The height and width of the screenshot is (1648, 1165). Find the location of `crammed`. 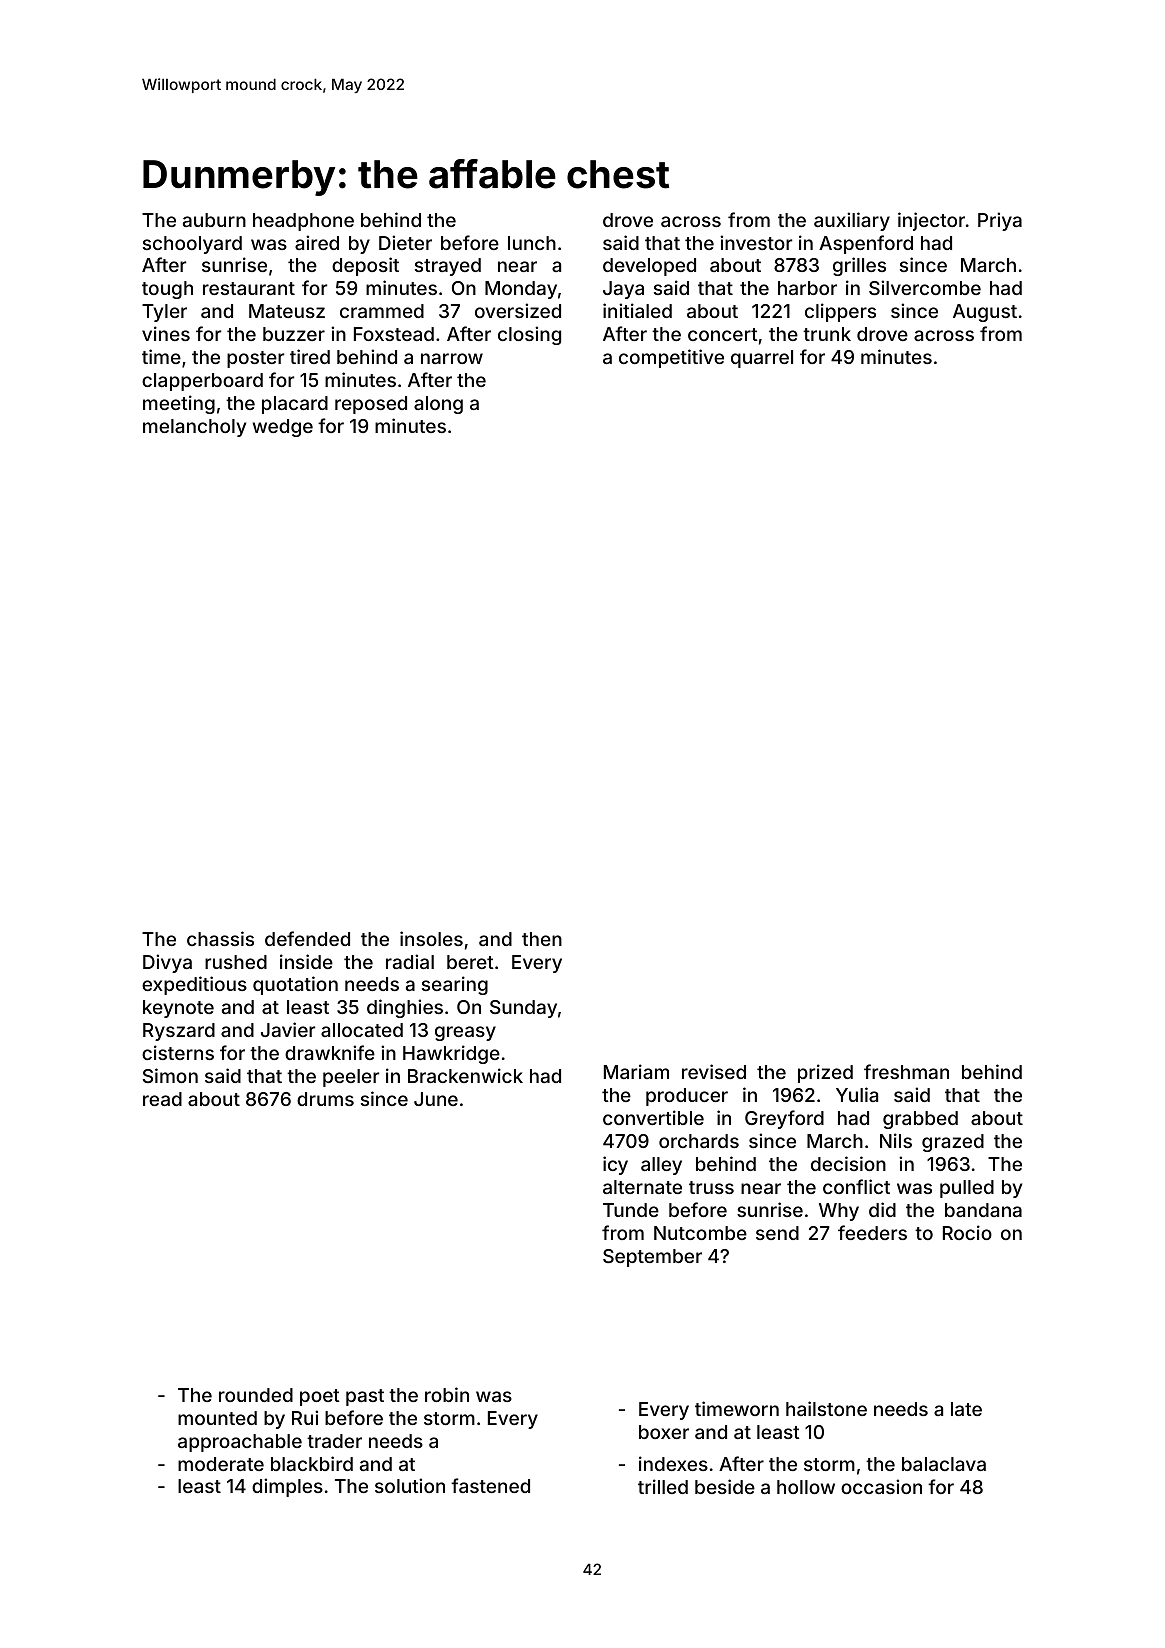

crammed is located at coordinates (382, 311).
